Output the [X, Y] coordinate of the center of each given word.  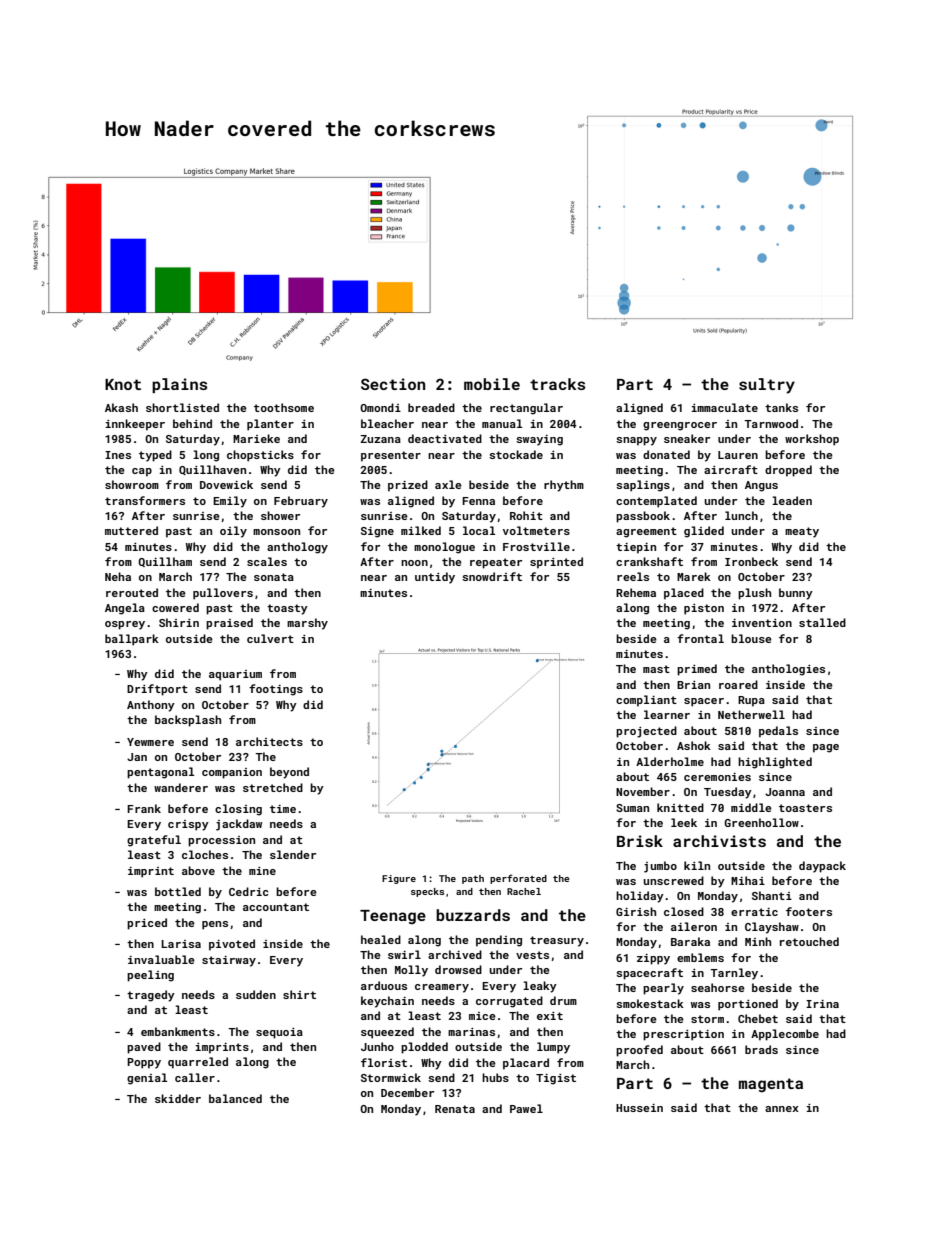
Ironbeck [751, 561]
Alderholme [670, 761]
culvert [270, 638]
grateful [154, 841]
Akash [121, 407]
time [283, 809]
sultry [767, 386]
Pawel [526, 1108]
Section [393, 384]
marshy [307, 624]
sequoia [279, 1033]
